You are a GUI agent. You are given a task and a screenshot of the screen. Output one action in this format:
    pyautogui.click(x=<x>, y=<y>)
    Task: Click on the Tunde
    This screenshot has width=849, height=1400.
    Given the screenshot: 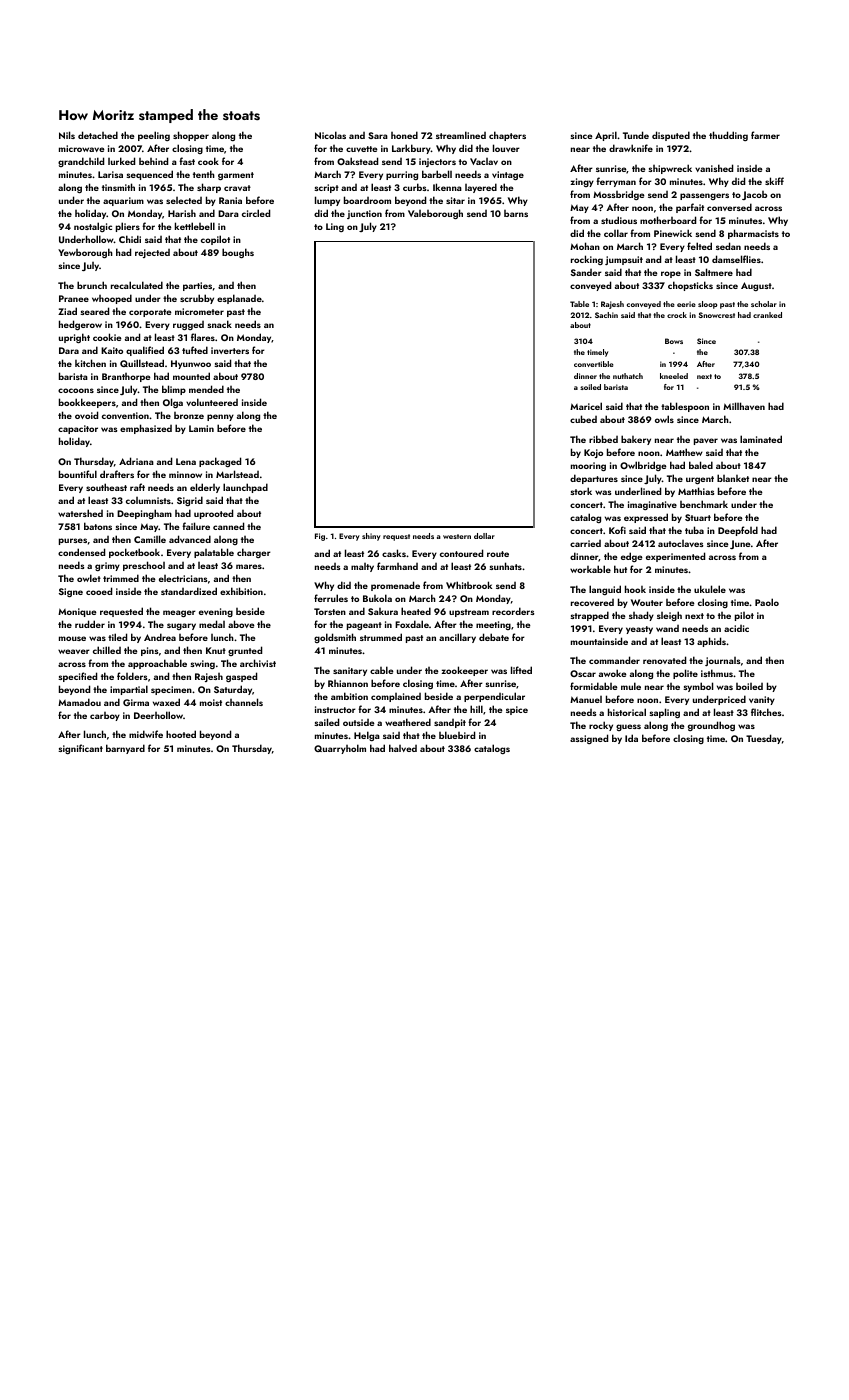 What is the action you would take?
    pyautogui.click(x=636, y=135)
